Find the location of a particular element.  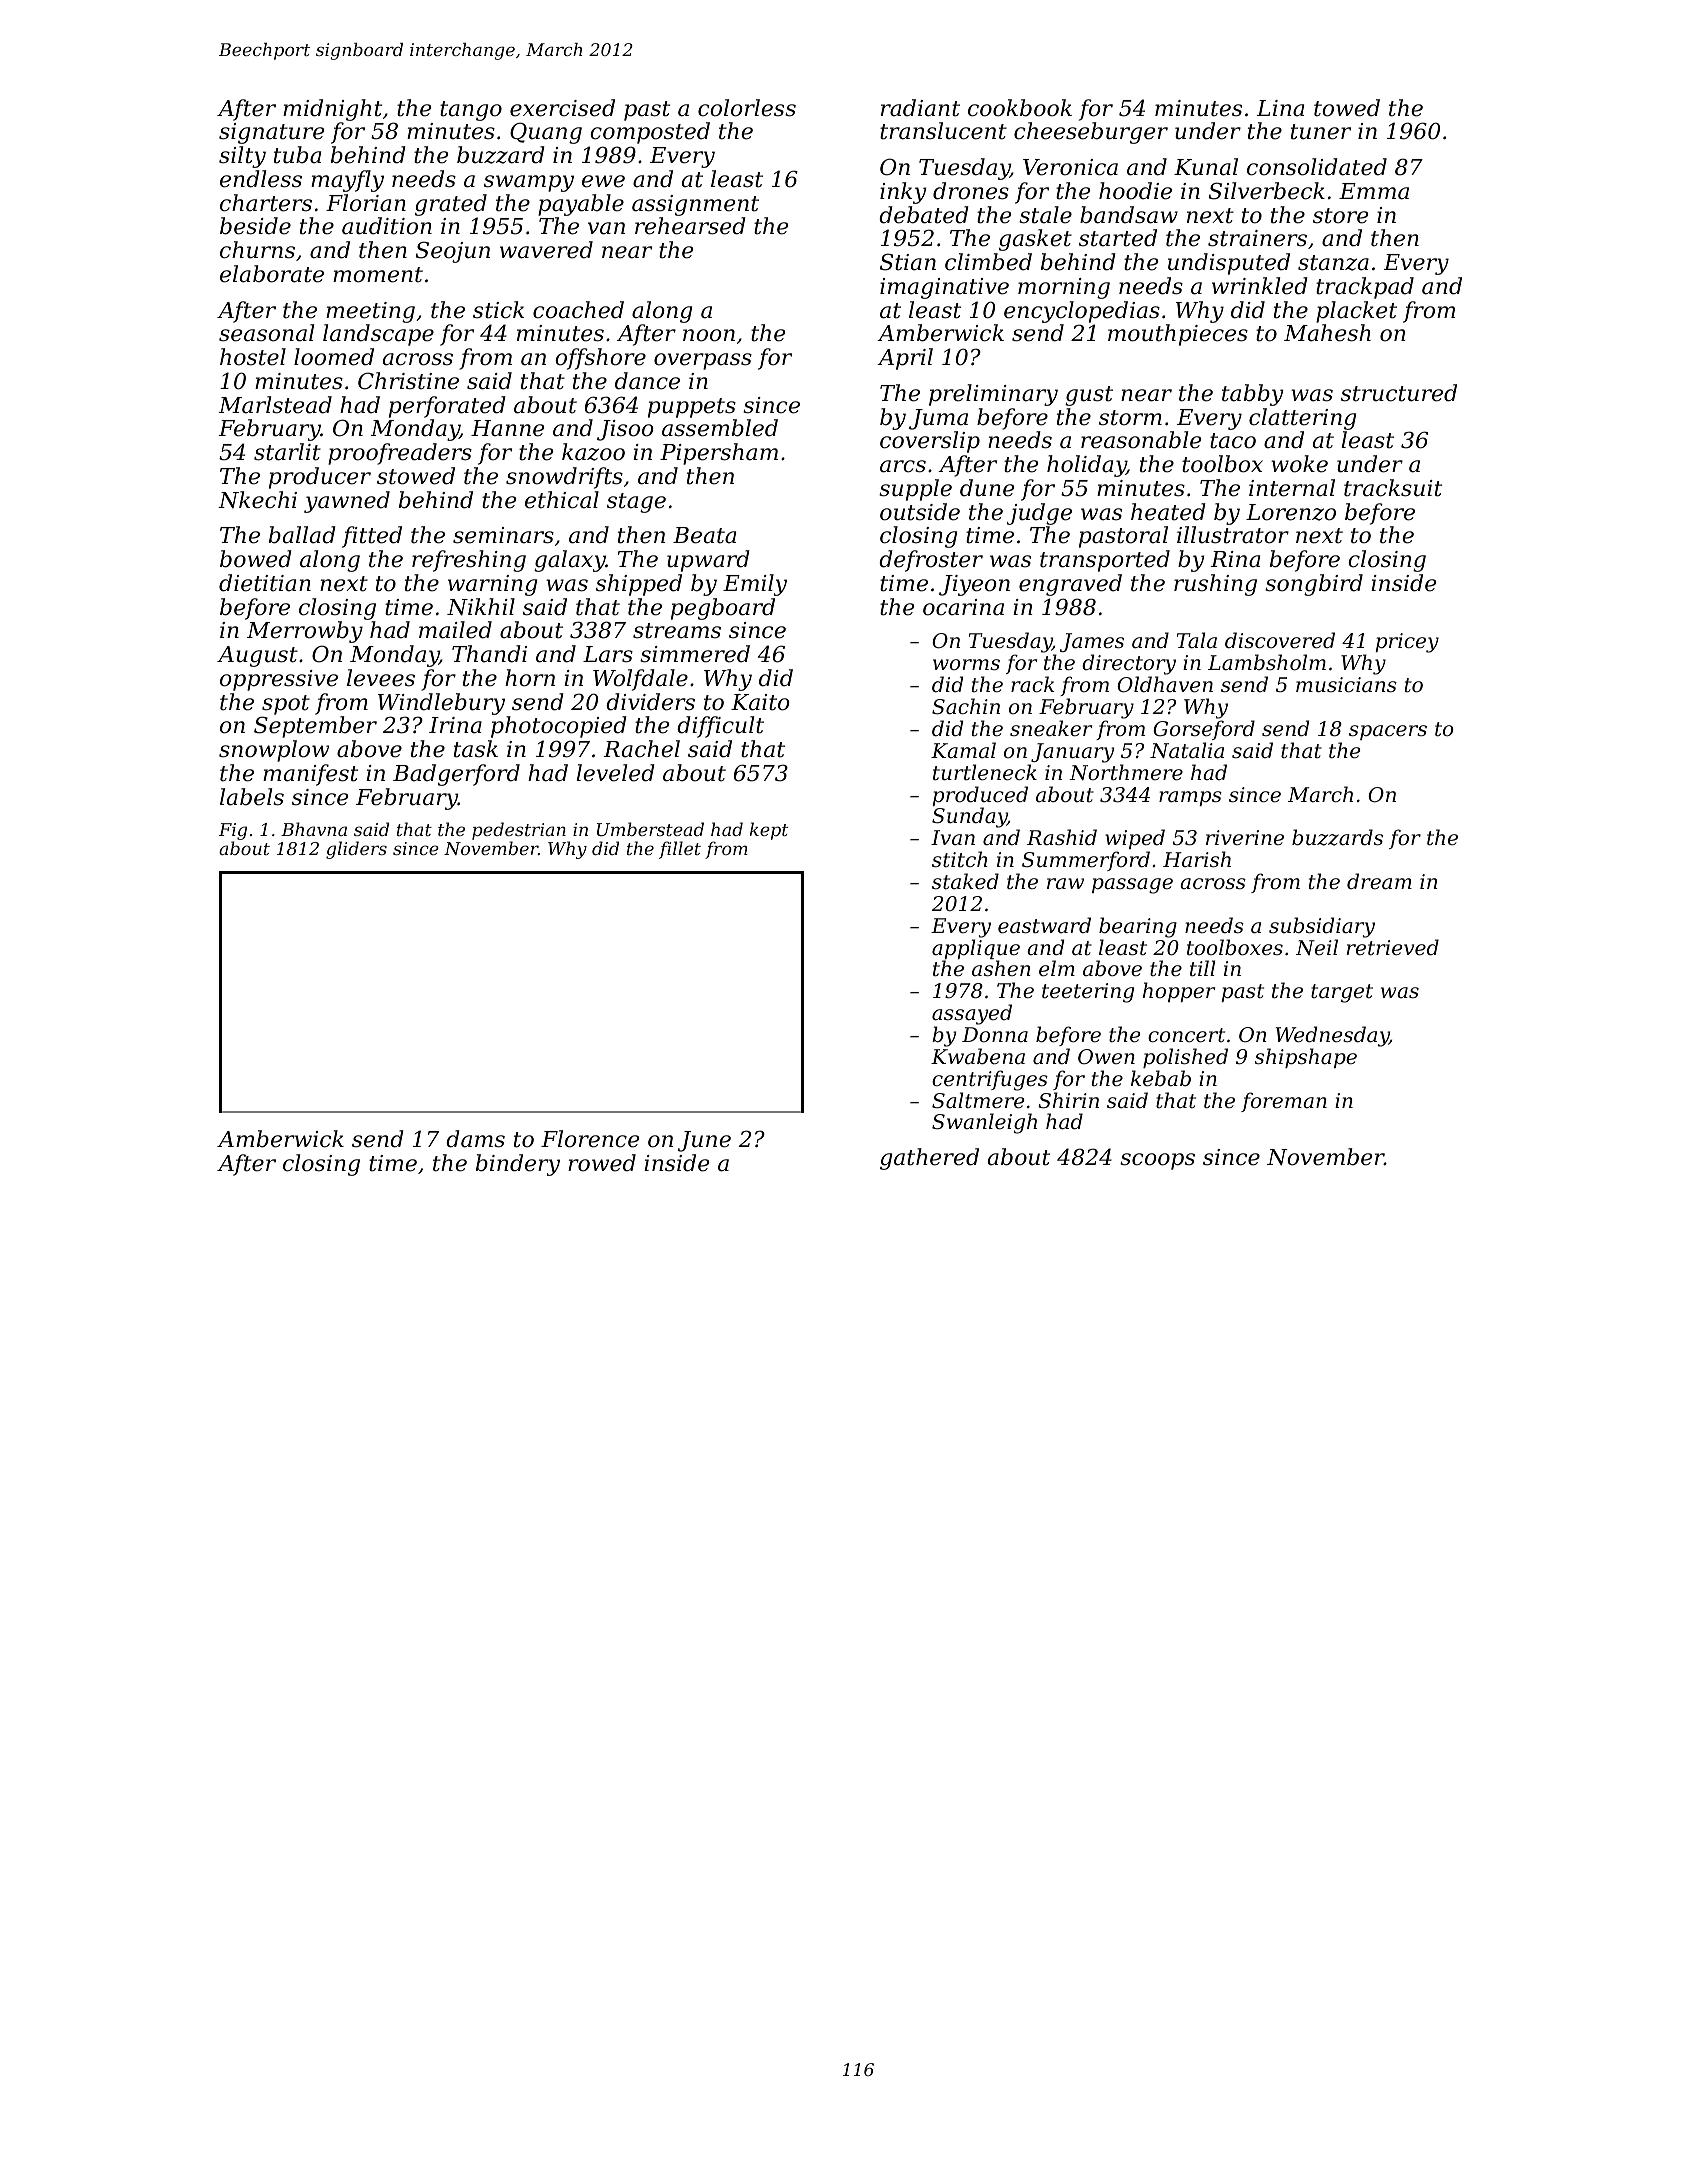

kept is located at coordinates (769, 831).
